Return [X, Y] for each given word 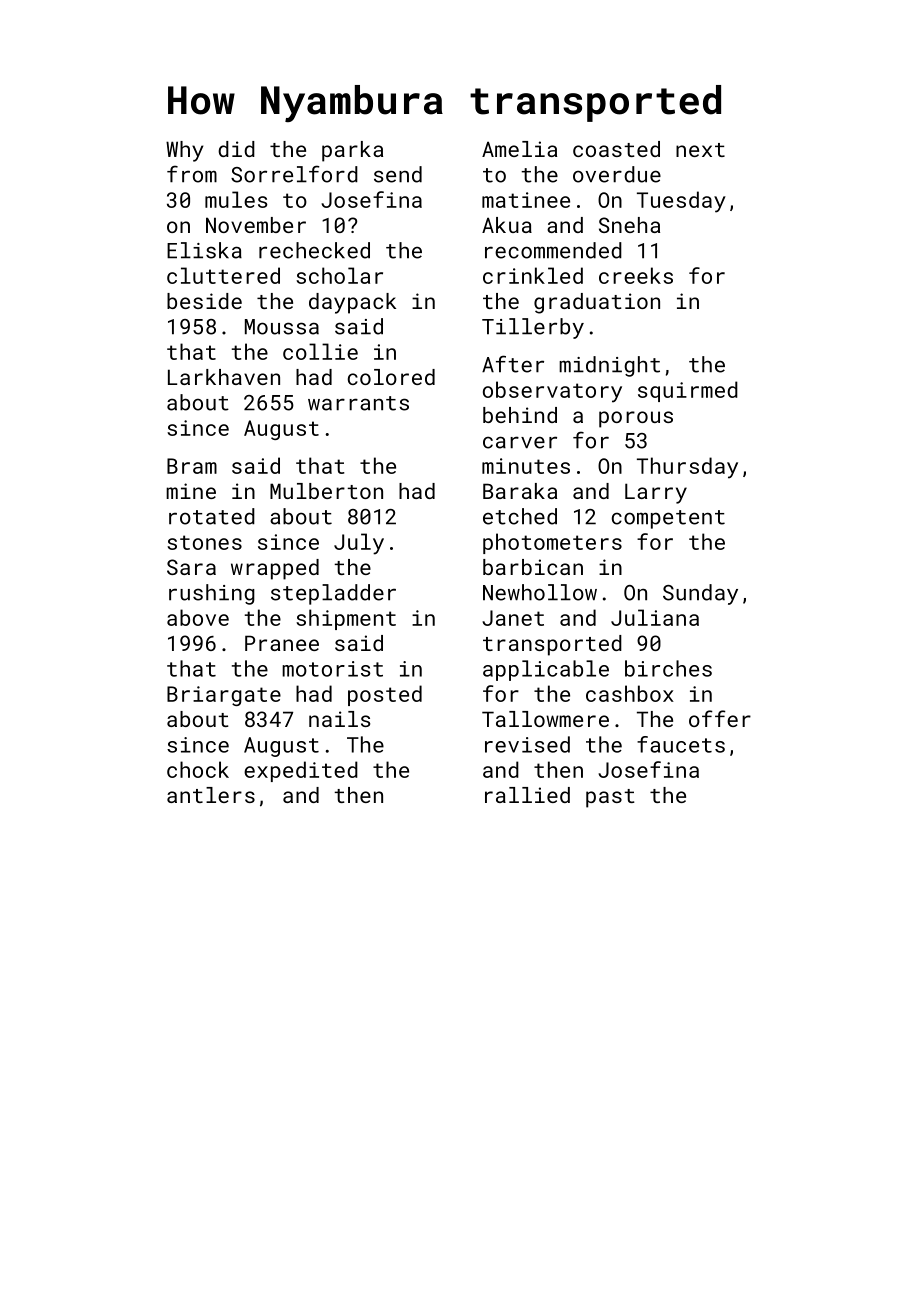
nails [339, 719]
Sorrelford [294, 174]
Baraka [520, 491]
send [398, 174]
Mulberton [326, 491]
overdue [617, 174]
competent [668, 519]
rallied [527, 795]
